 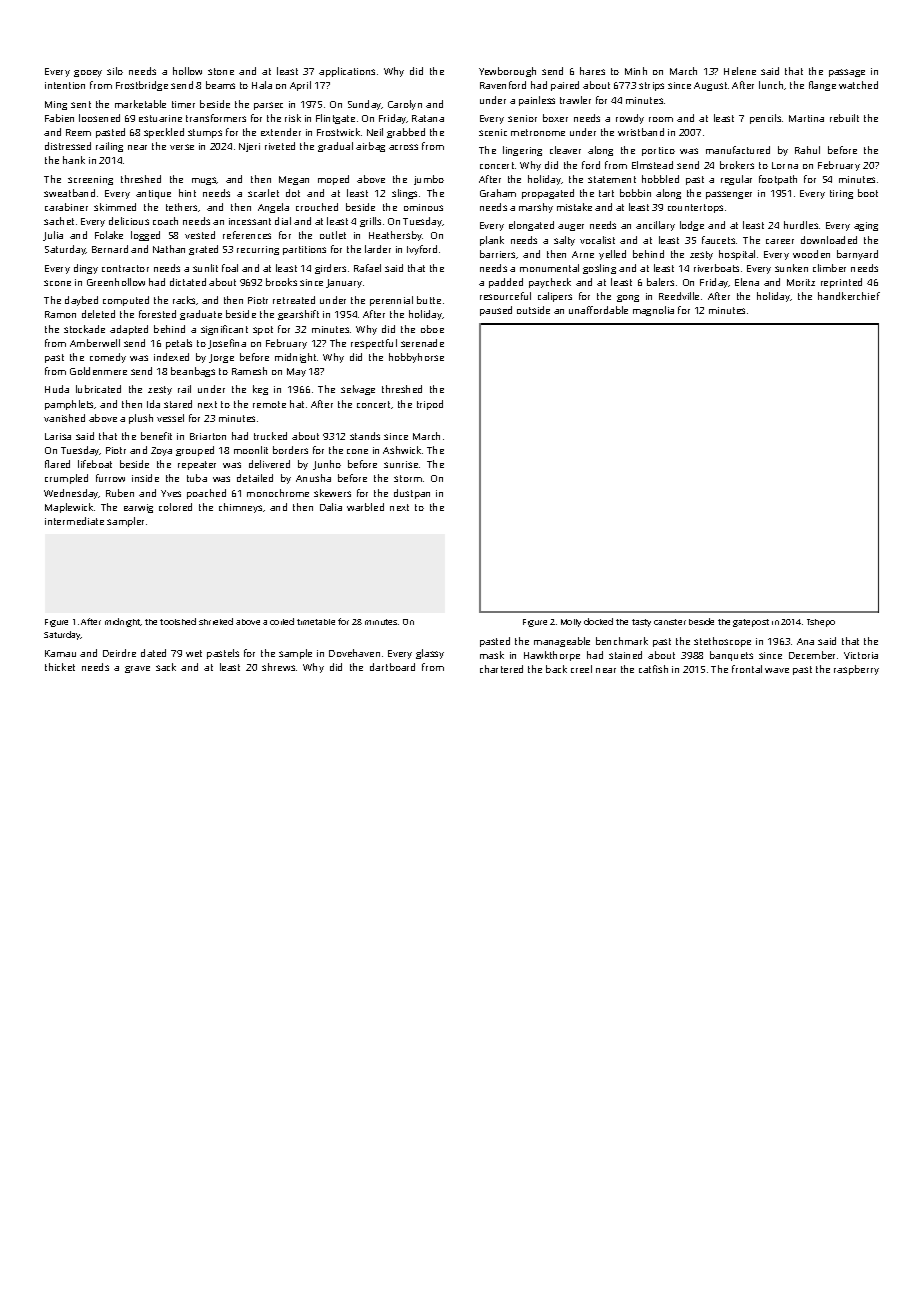 I want to click on Yewborough, so click(x=507, y=72).
